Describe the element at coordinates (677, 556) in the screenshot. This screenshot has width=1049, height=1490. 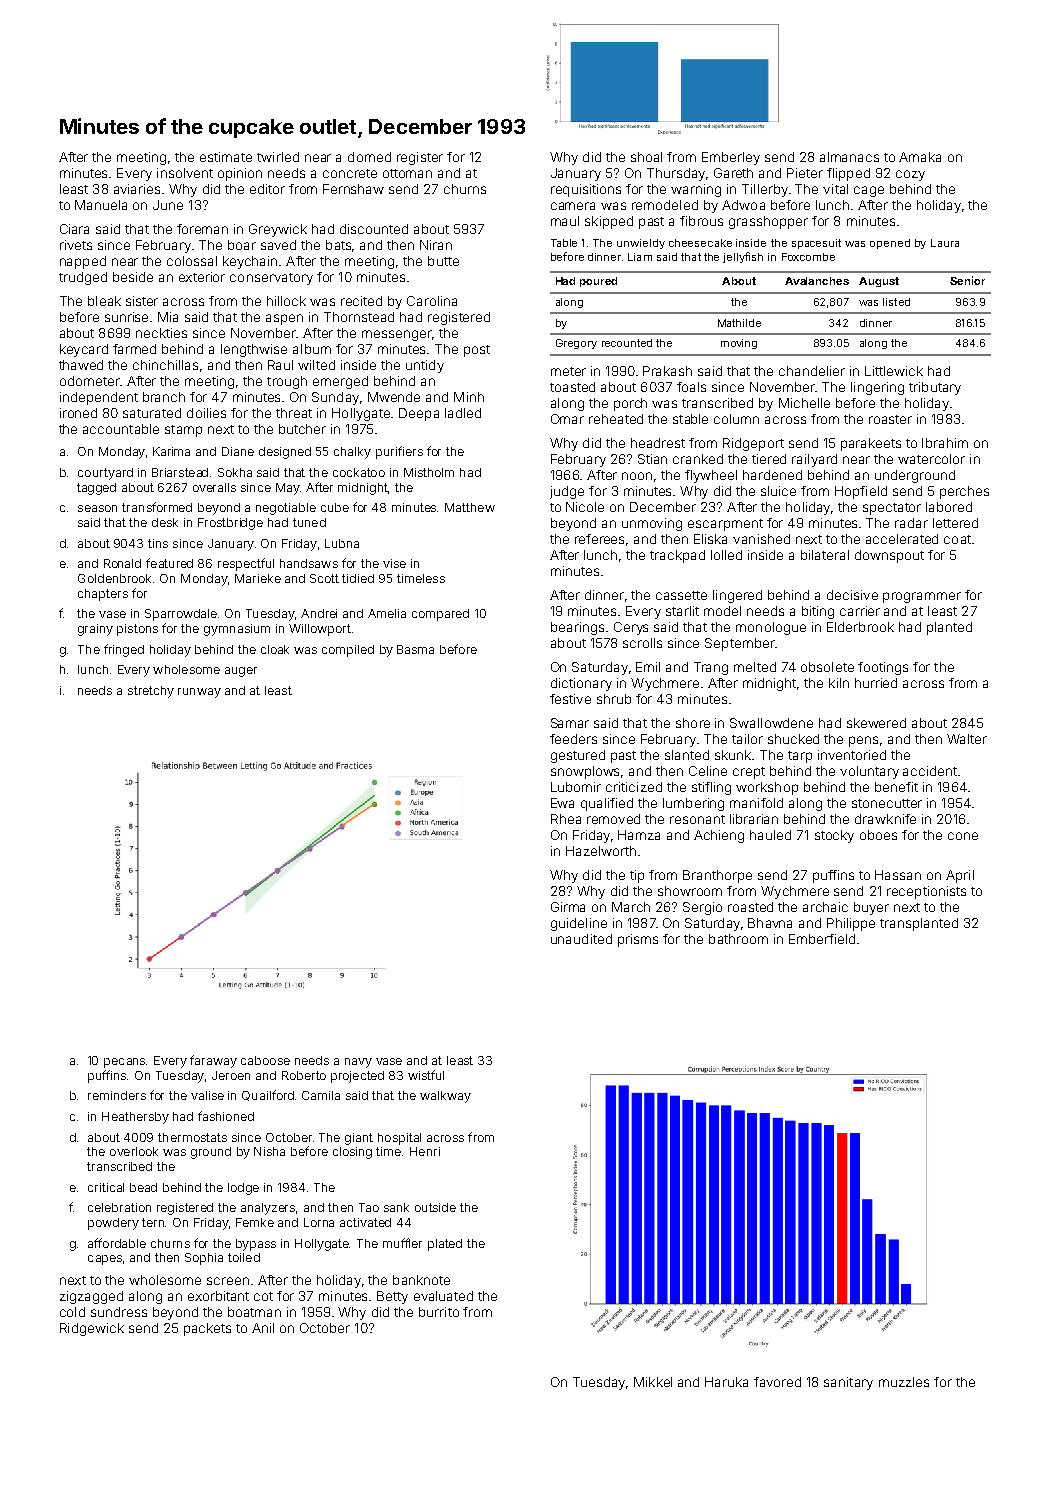
I see `trackpad` at that location.
